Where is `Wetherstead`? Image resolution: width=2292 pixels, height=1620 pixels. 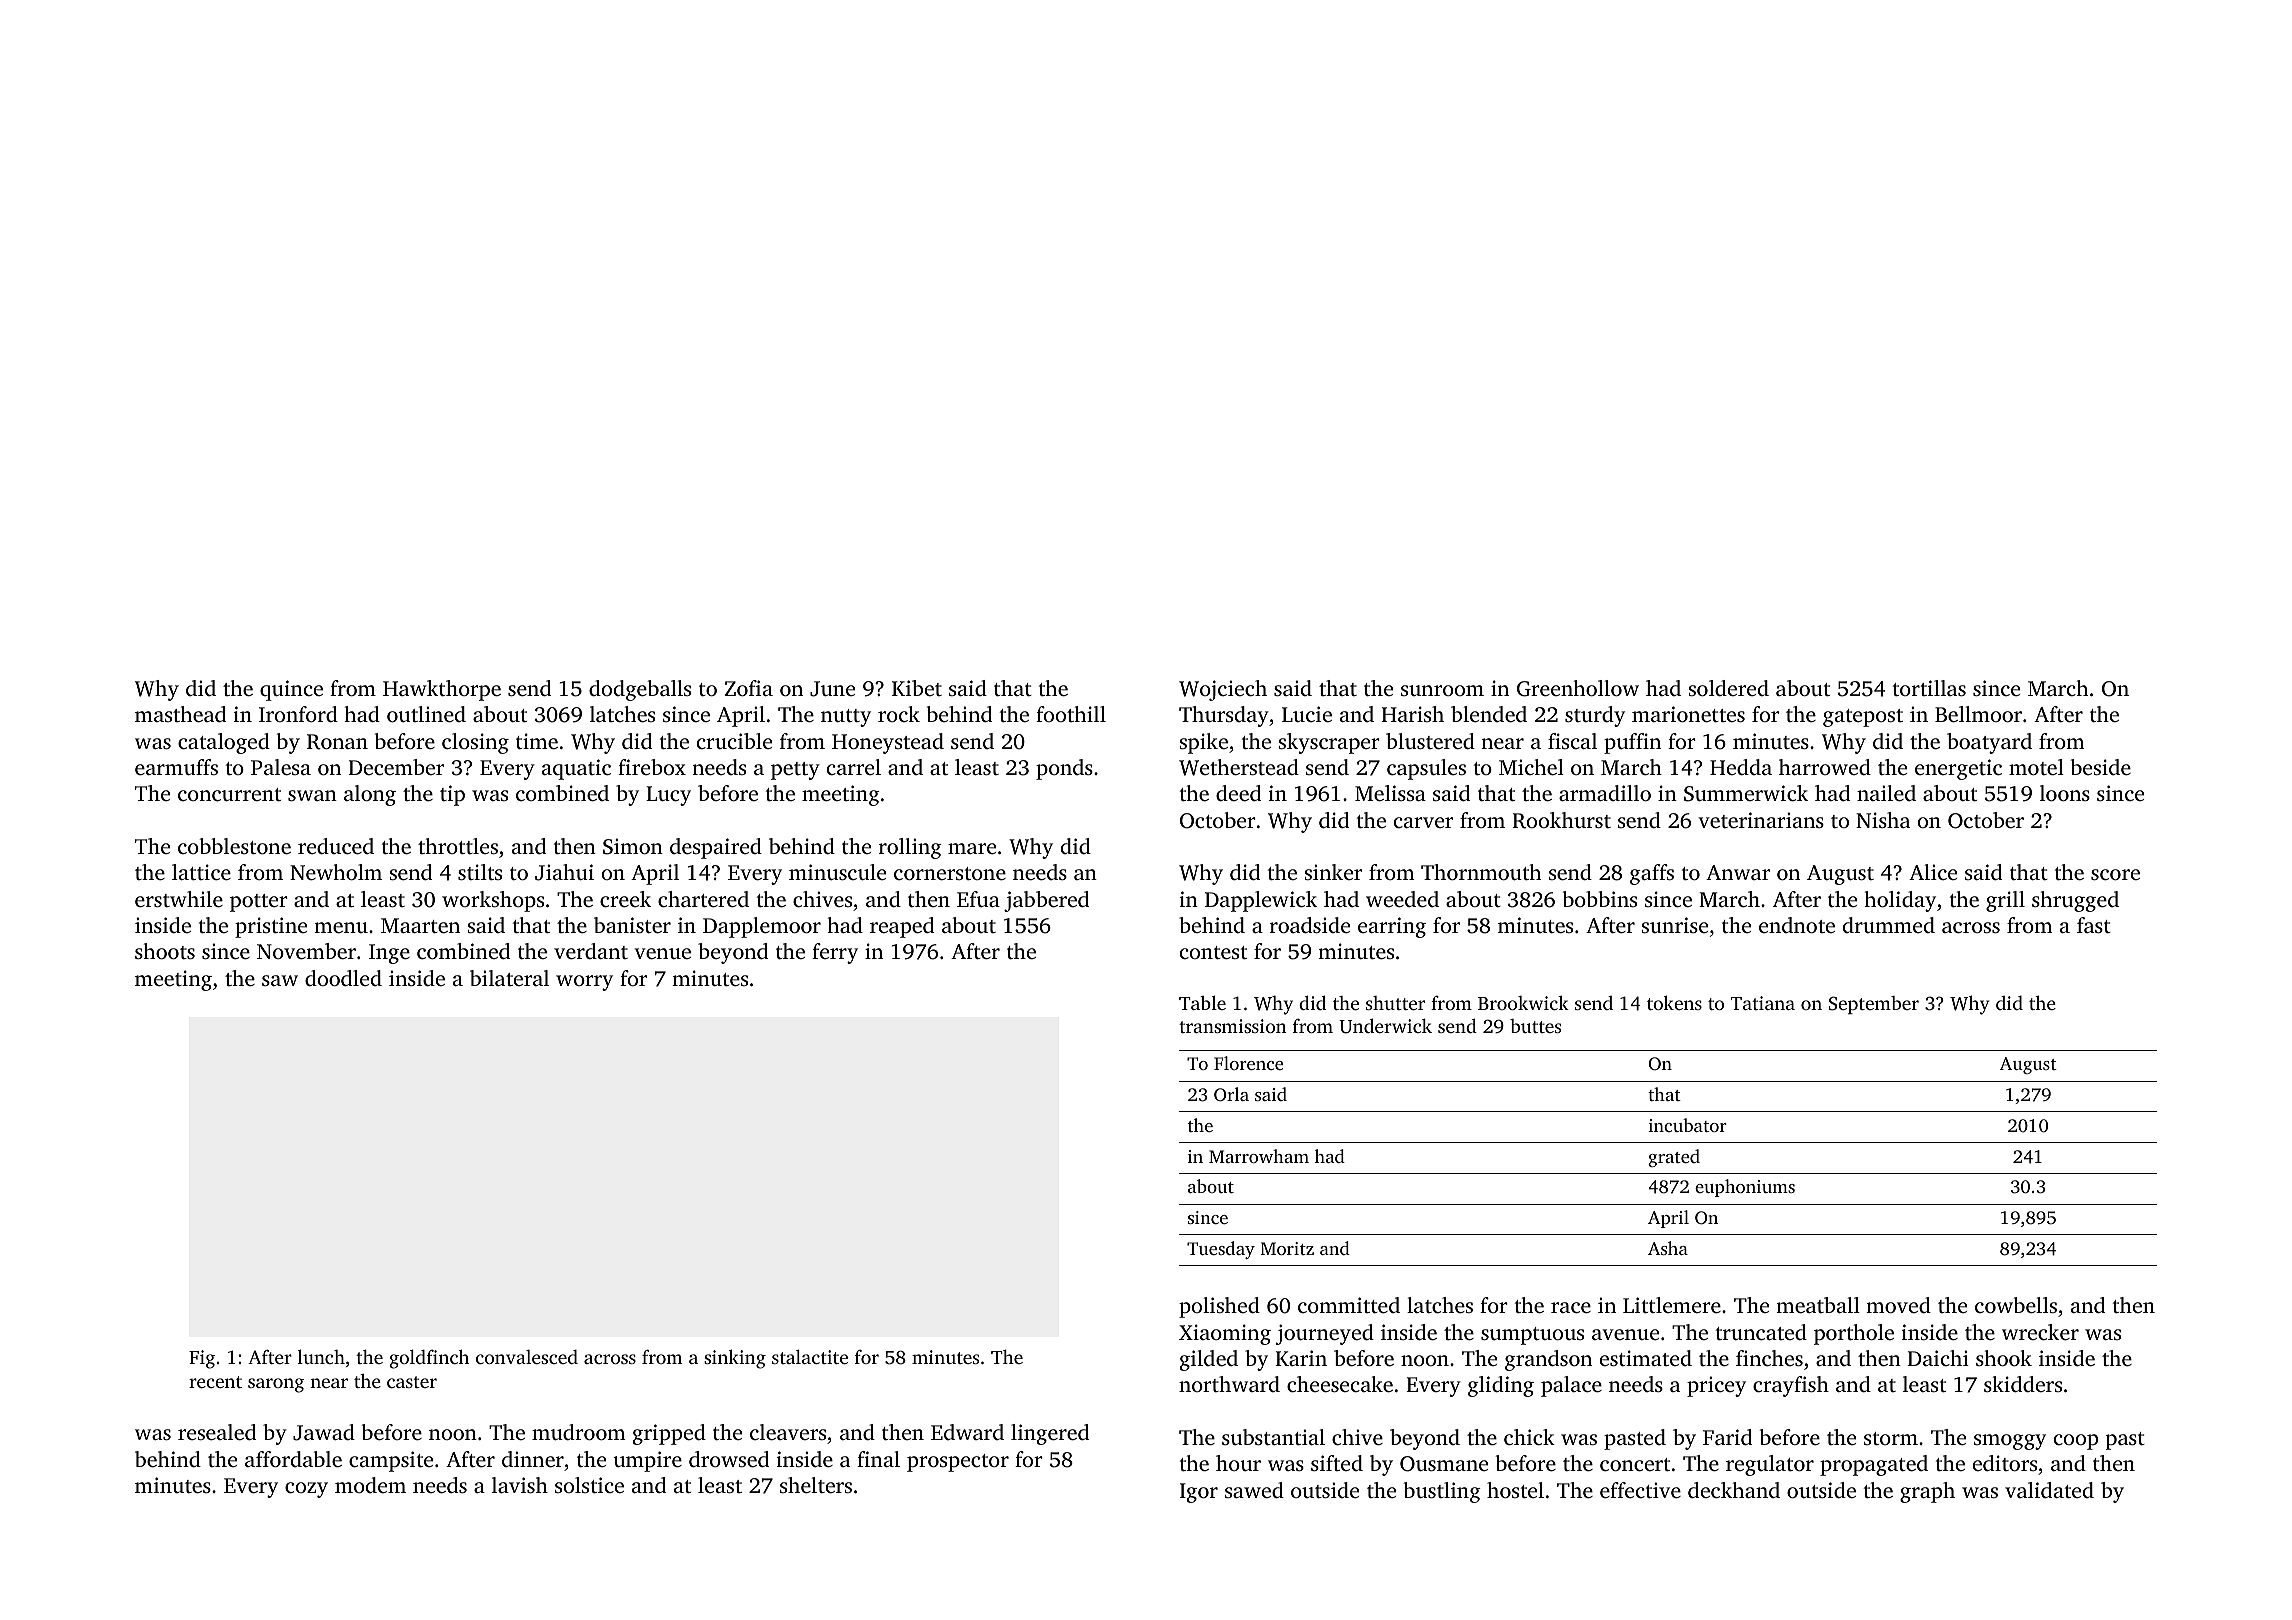
Wetherstead is located at coordinates (1239, 767).
